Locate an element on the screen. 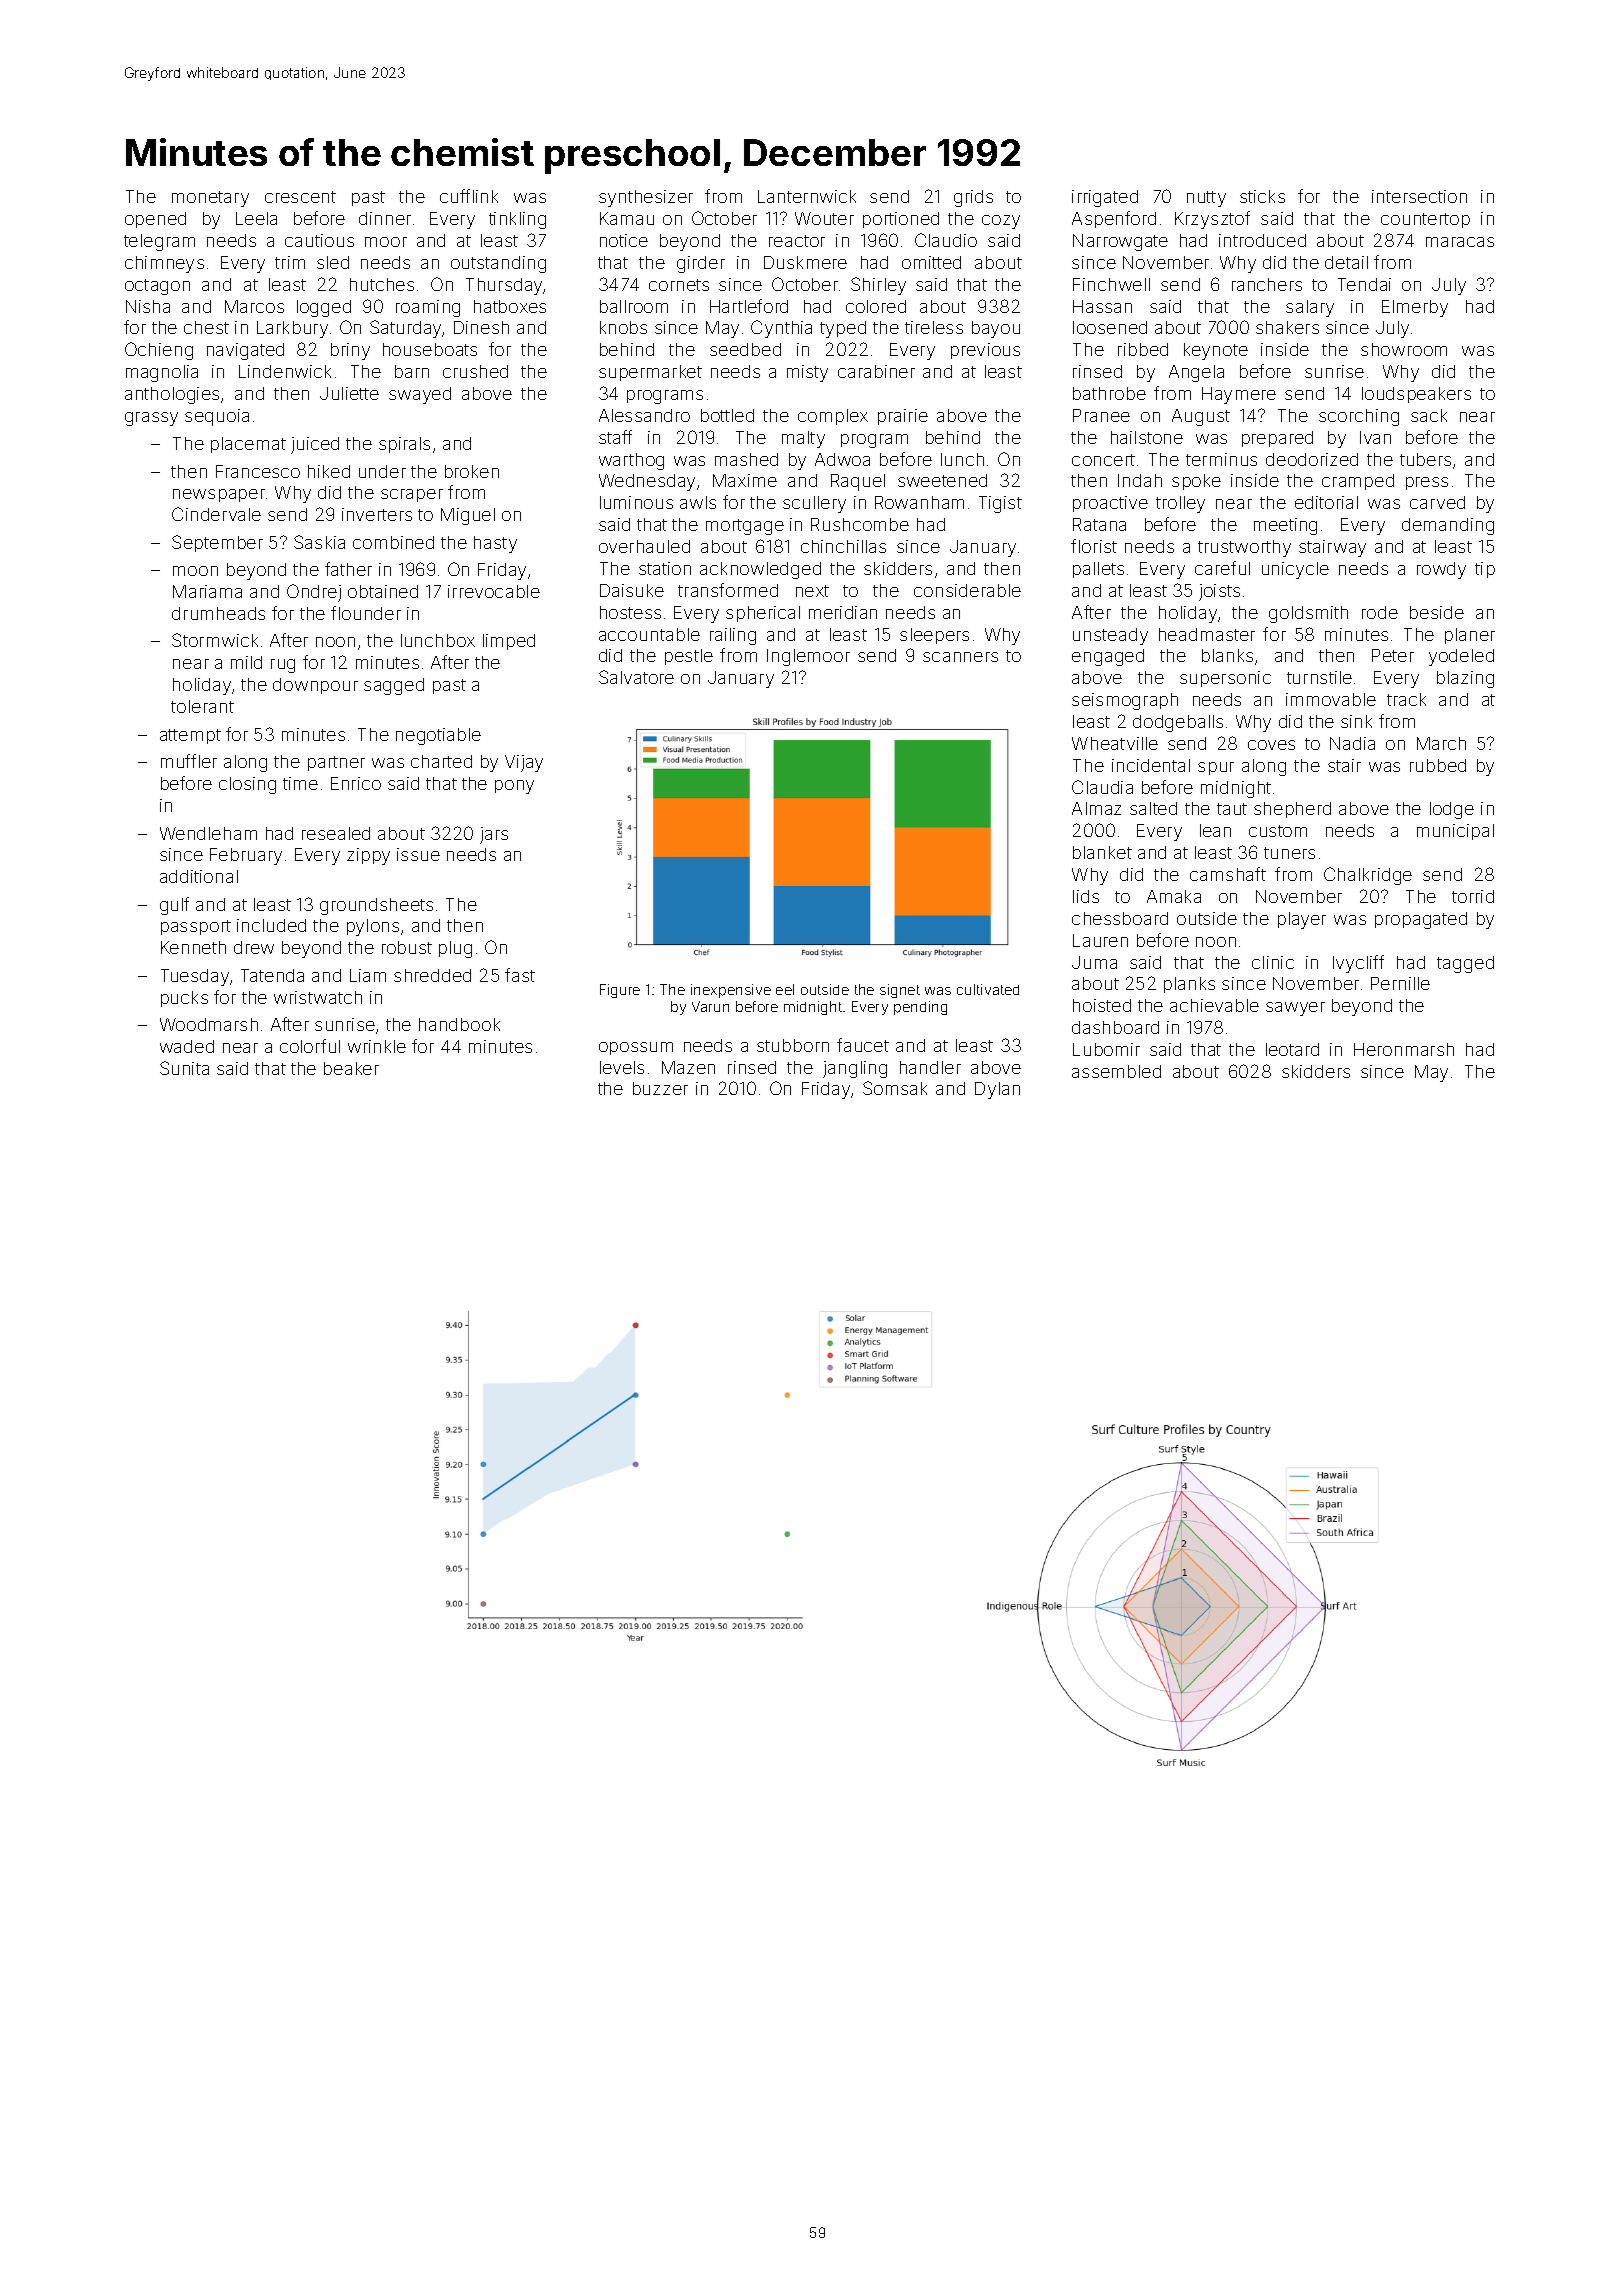  opossum is located at coordinates (636, 1048).
